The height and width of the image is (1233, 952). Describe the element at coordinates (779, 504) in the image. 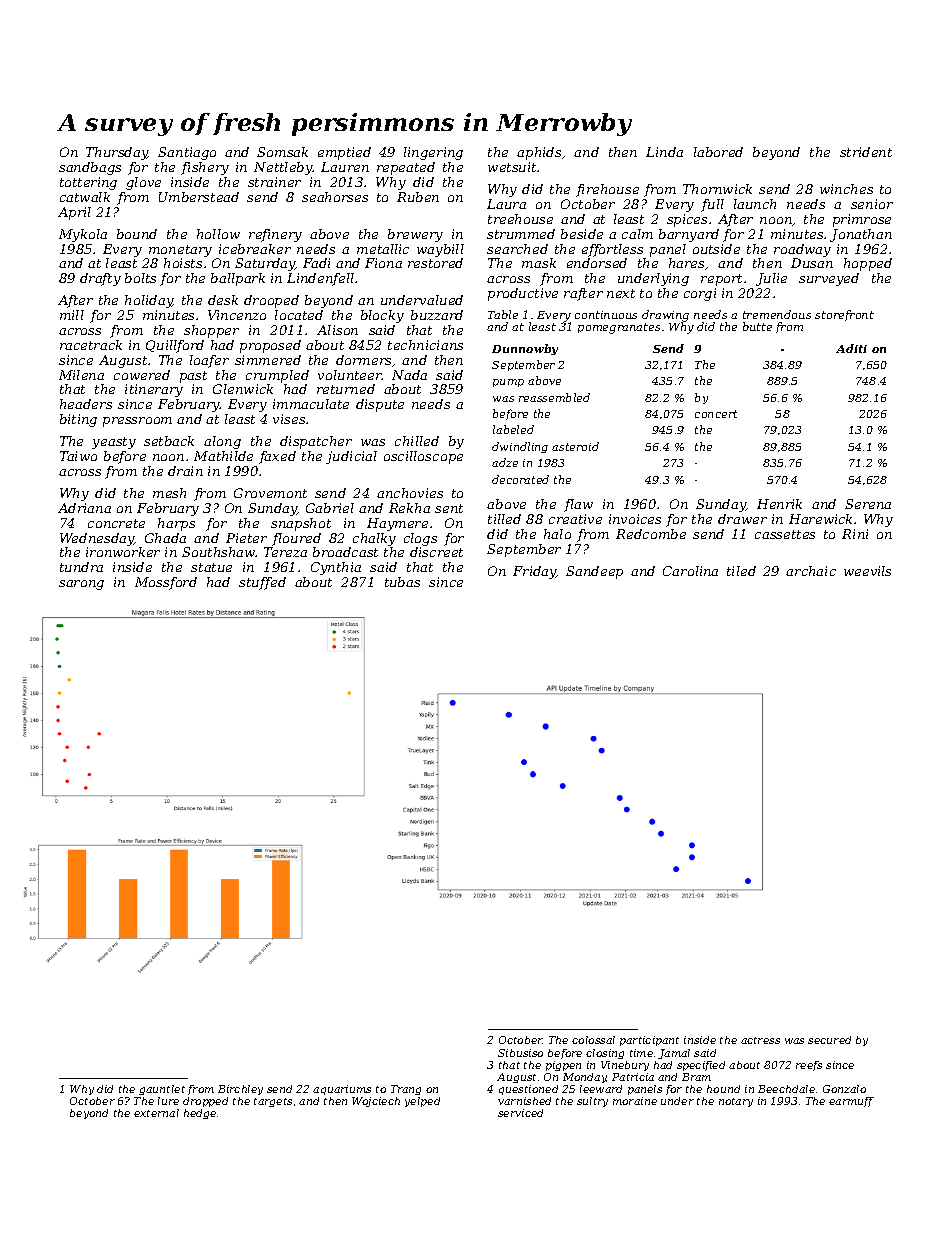

I see `Henrik` at that location.
